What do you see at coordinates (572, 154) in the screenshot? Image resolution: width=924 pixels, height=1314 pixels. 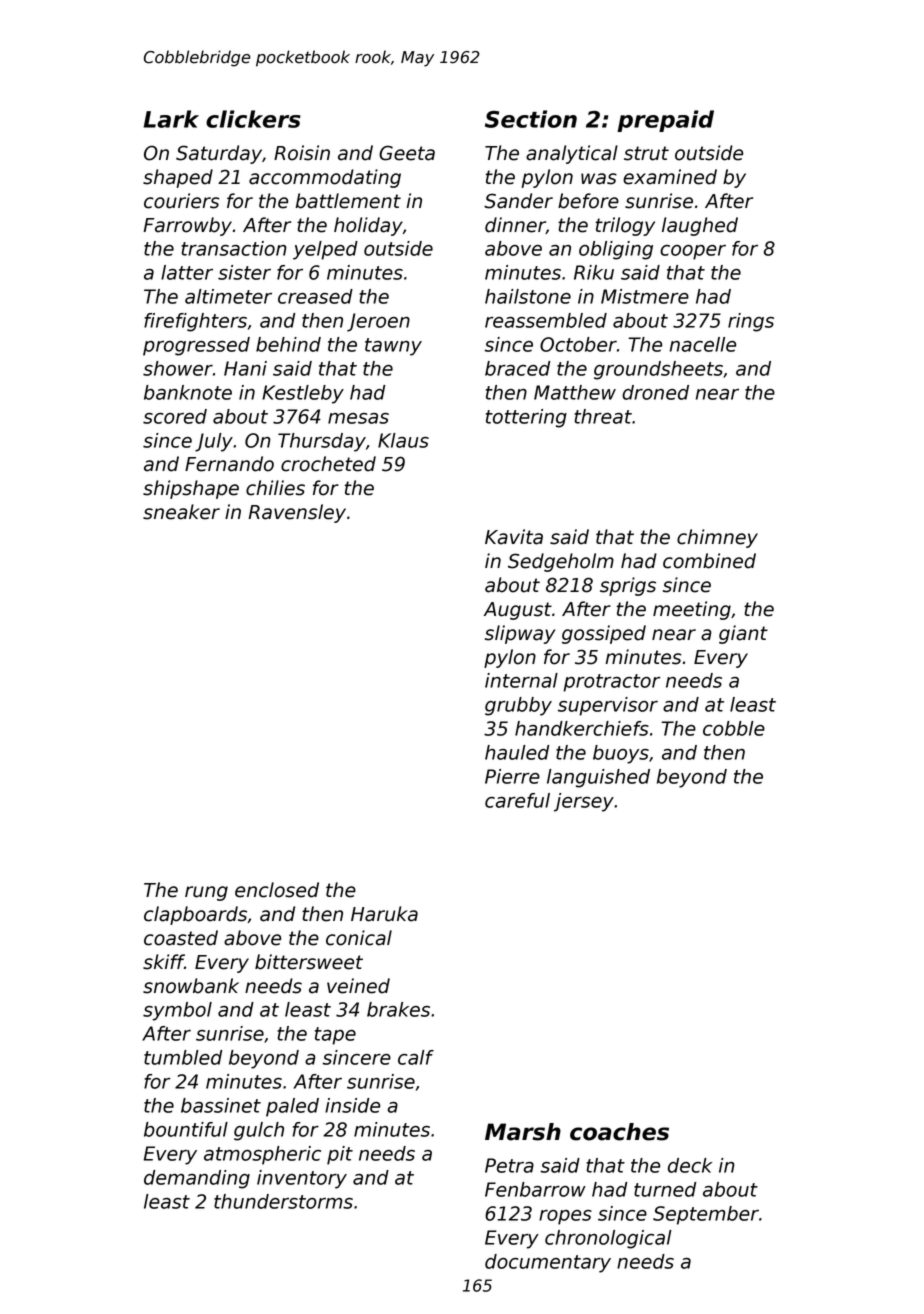 I see `analytical` at bounding box center [572, 154].
